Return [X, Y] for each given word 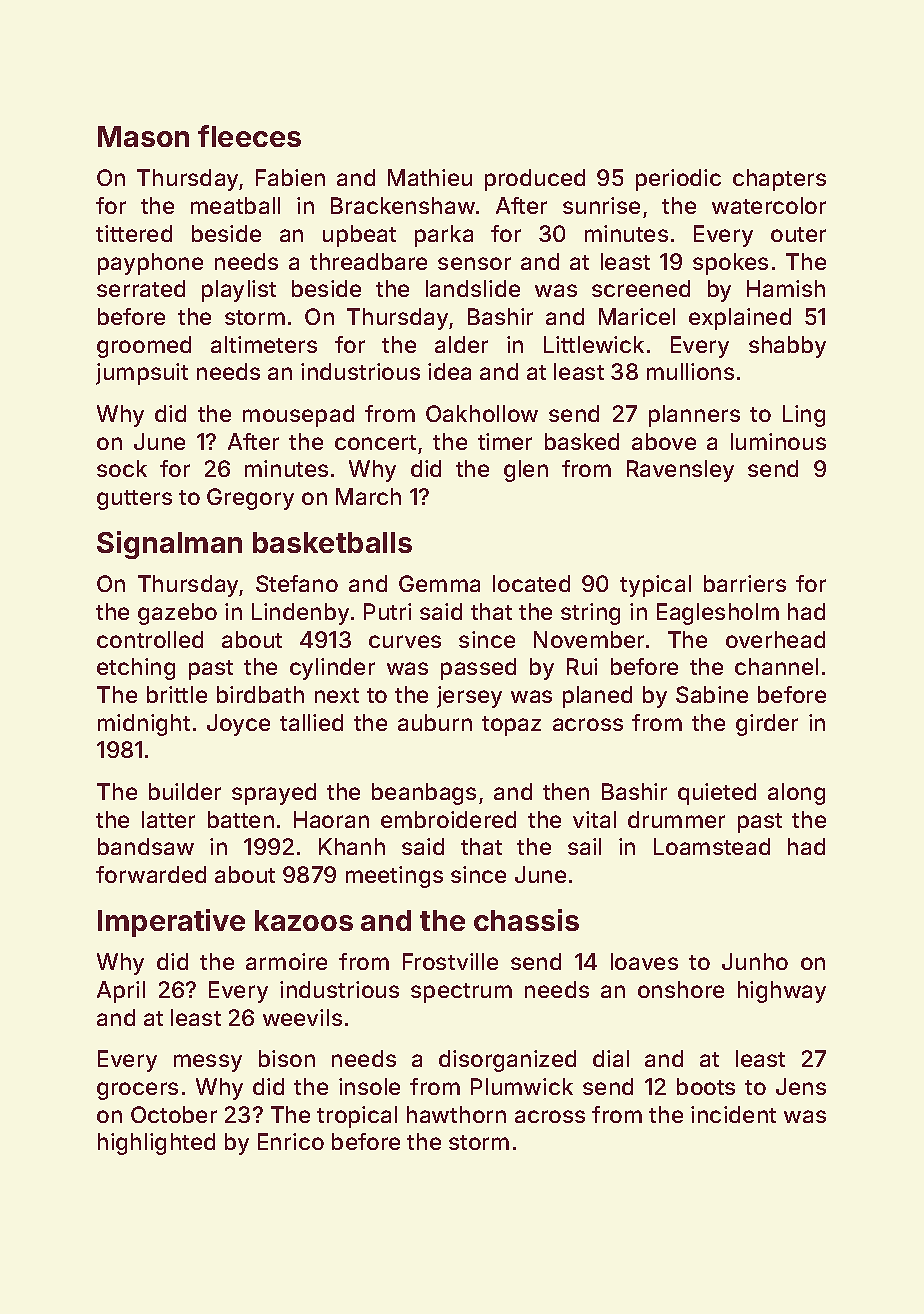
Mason [143, 136]
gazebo [177, 614]
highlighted [156, 1144]
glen [526, 471]
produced [535, 180]
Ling [804, 416]
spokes [730, 264]
